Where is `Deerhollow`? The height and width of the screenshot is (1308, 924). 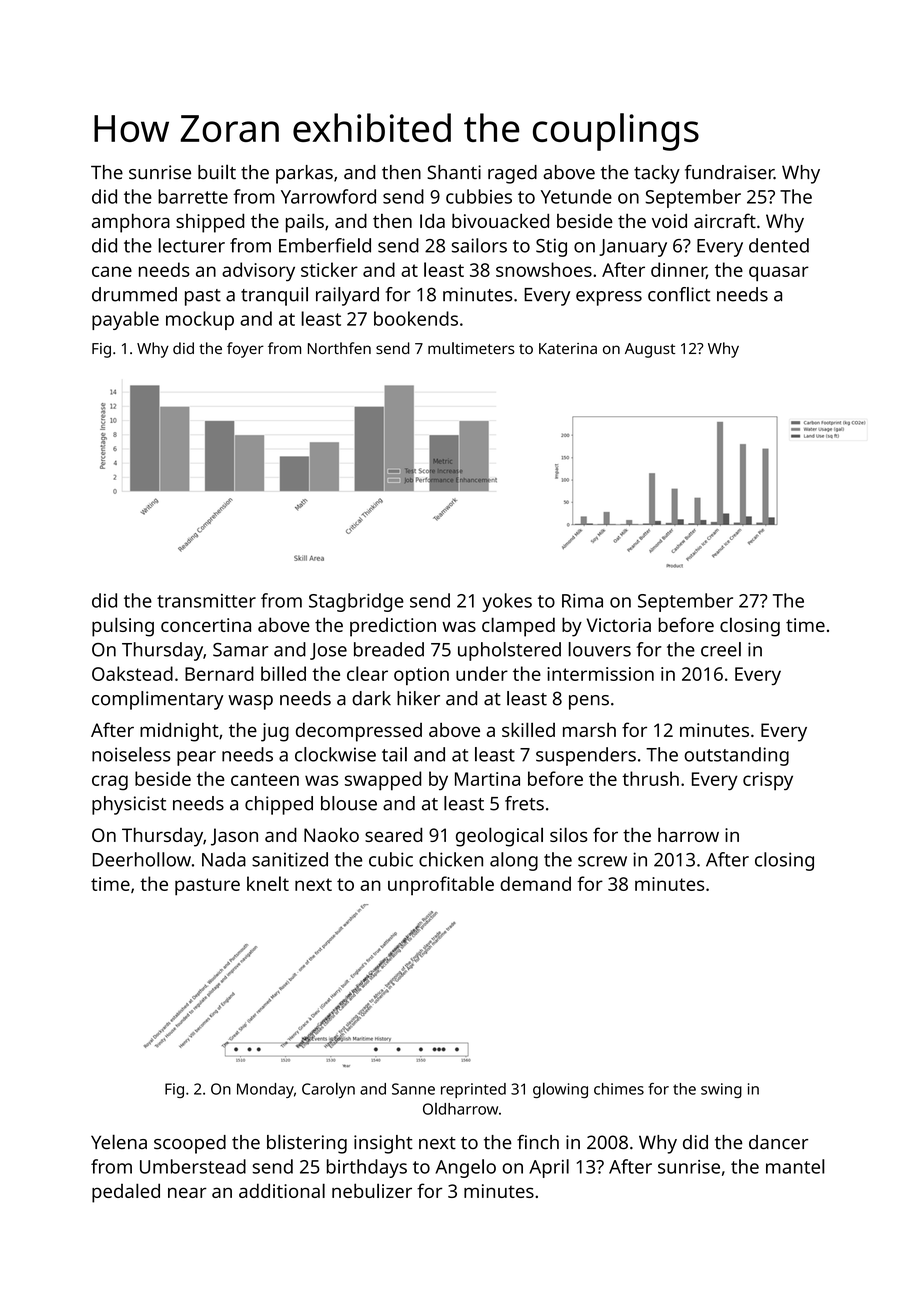
Deerhollow is located at coordinates (142, 859).
